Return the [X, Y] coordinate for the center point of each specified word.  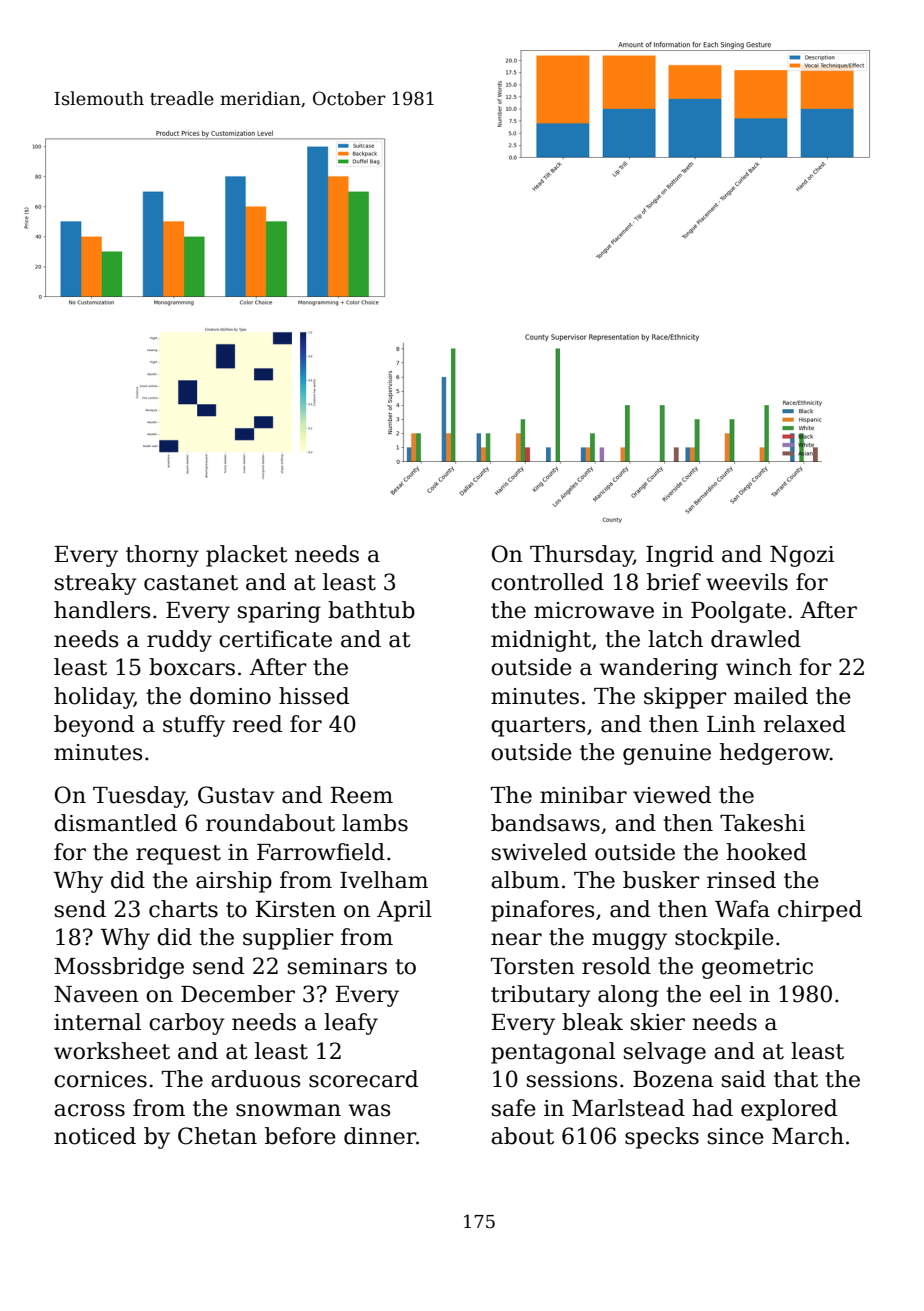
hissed [314, 696]
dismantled [115, 823]
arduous [255, 1079]
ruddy [179, 641]
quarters [538, 727]
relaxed [805, 724]
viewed [672, 795]
